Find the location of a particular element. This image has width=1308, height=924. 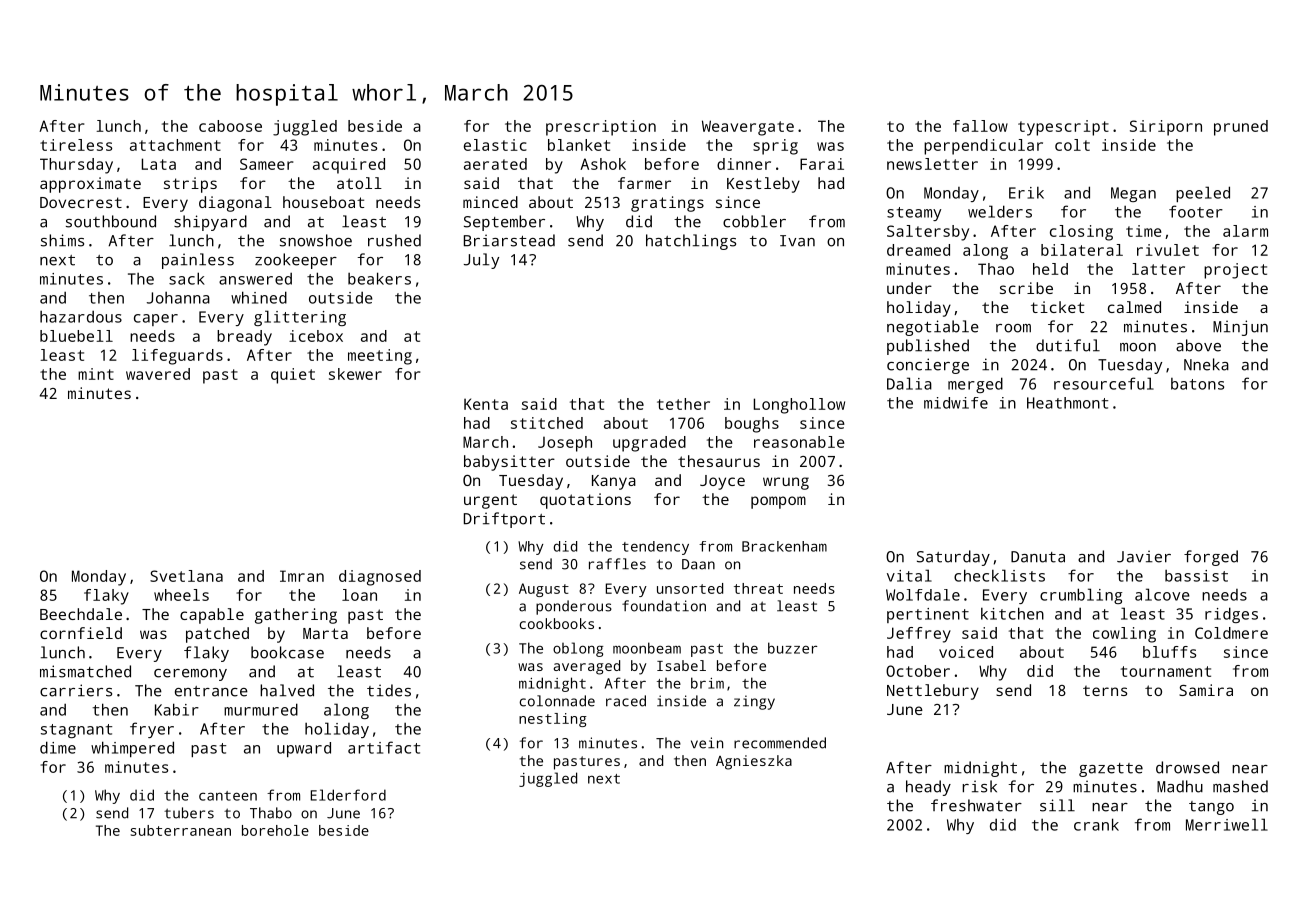

pompom is located at coordinates (778, 502).
